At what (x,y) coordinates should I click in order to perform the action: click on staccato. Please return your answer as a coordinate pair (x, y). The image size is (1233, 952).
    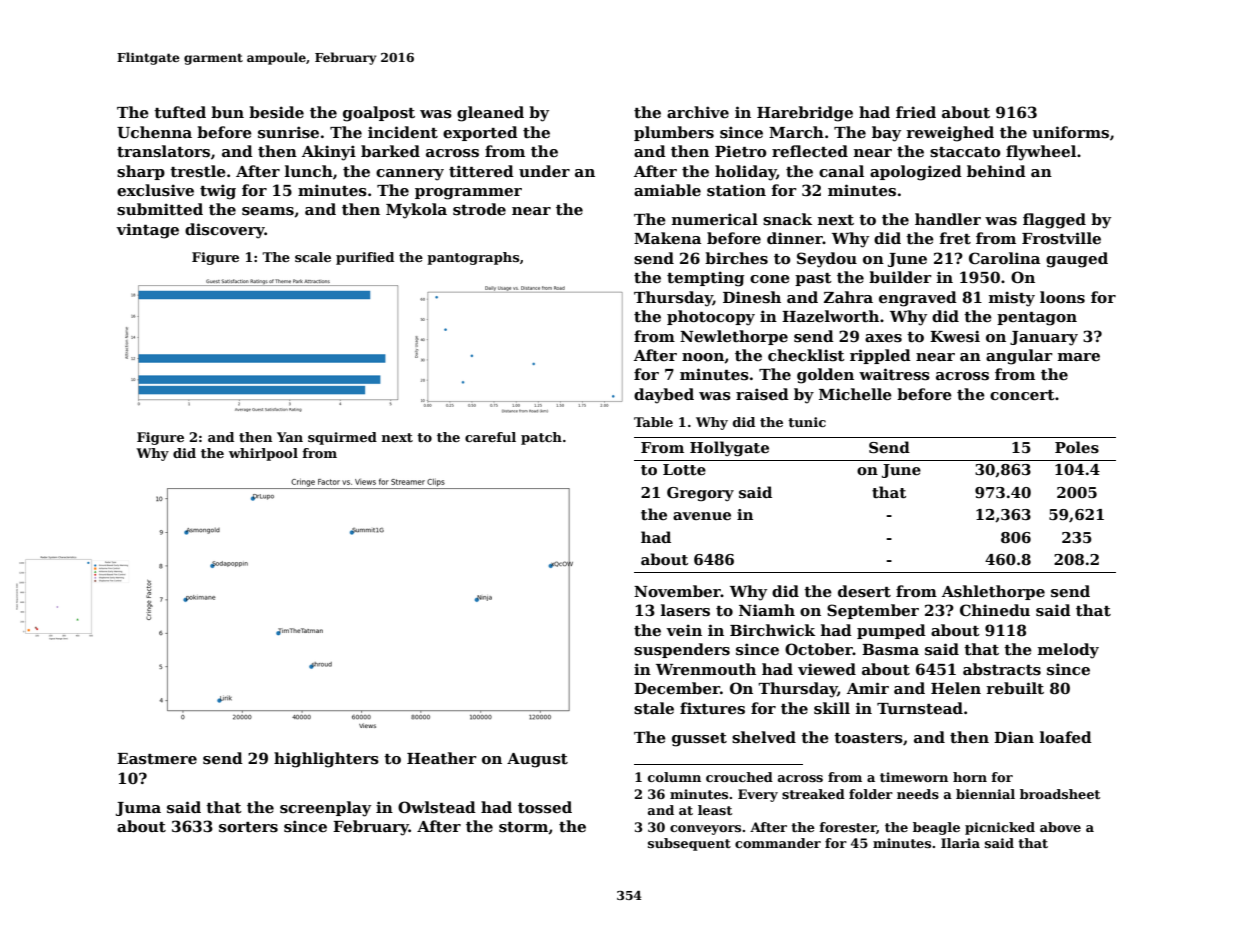
    Looking at the image, I should click on (965, 152).
